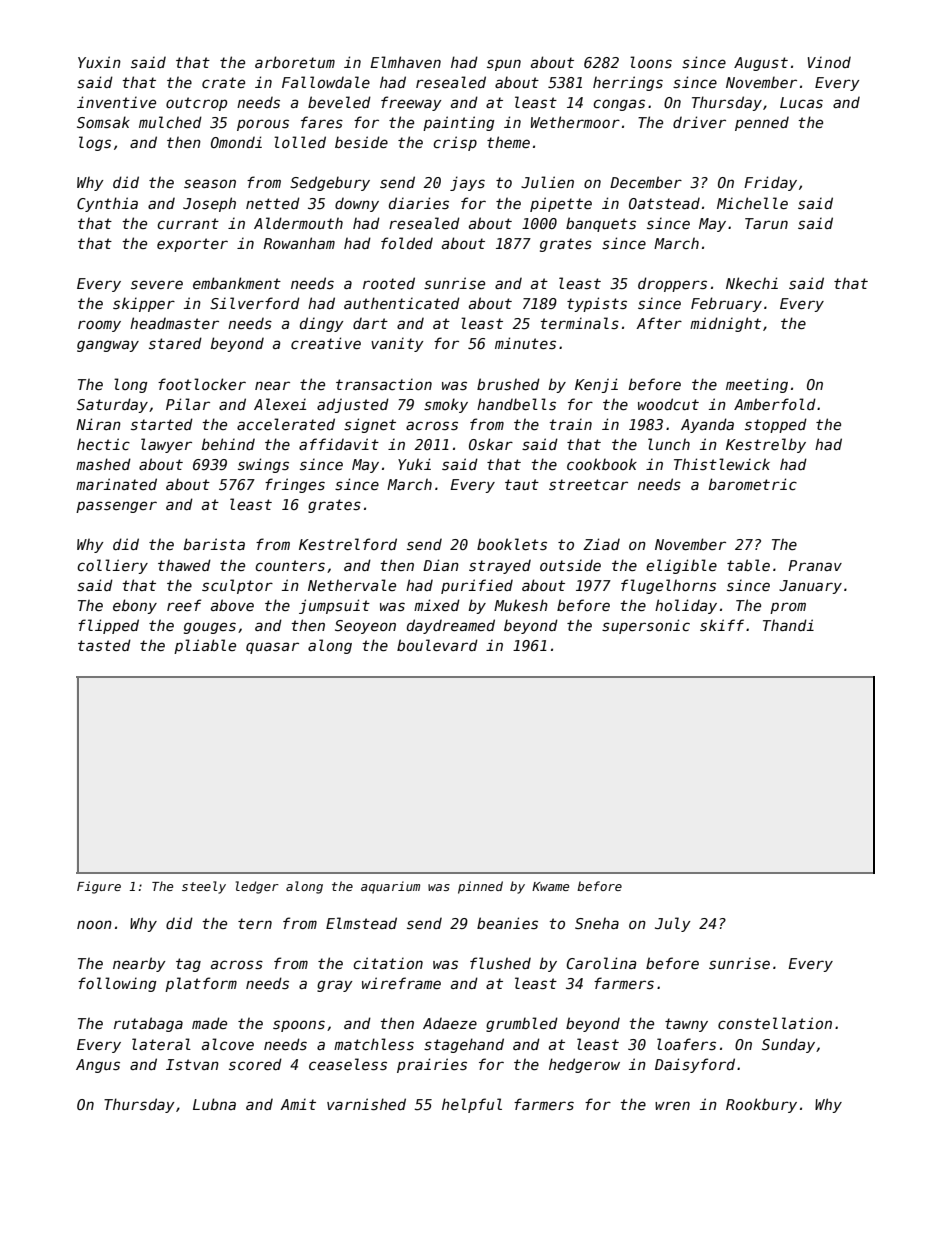 This screenshot has width=952, height=1233. I want to click on July, so click(673, 924).
